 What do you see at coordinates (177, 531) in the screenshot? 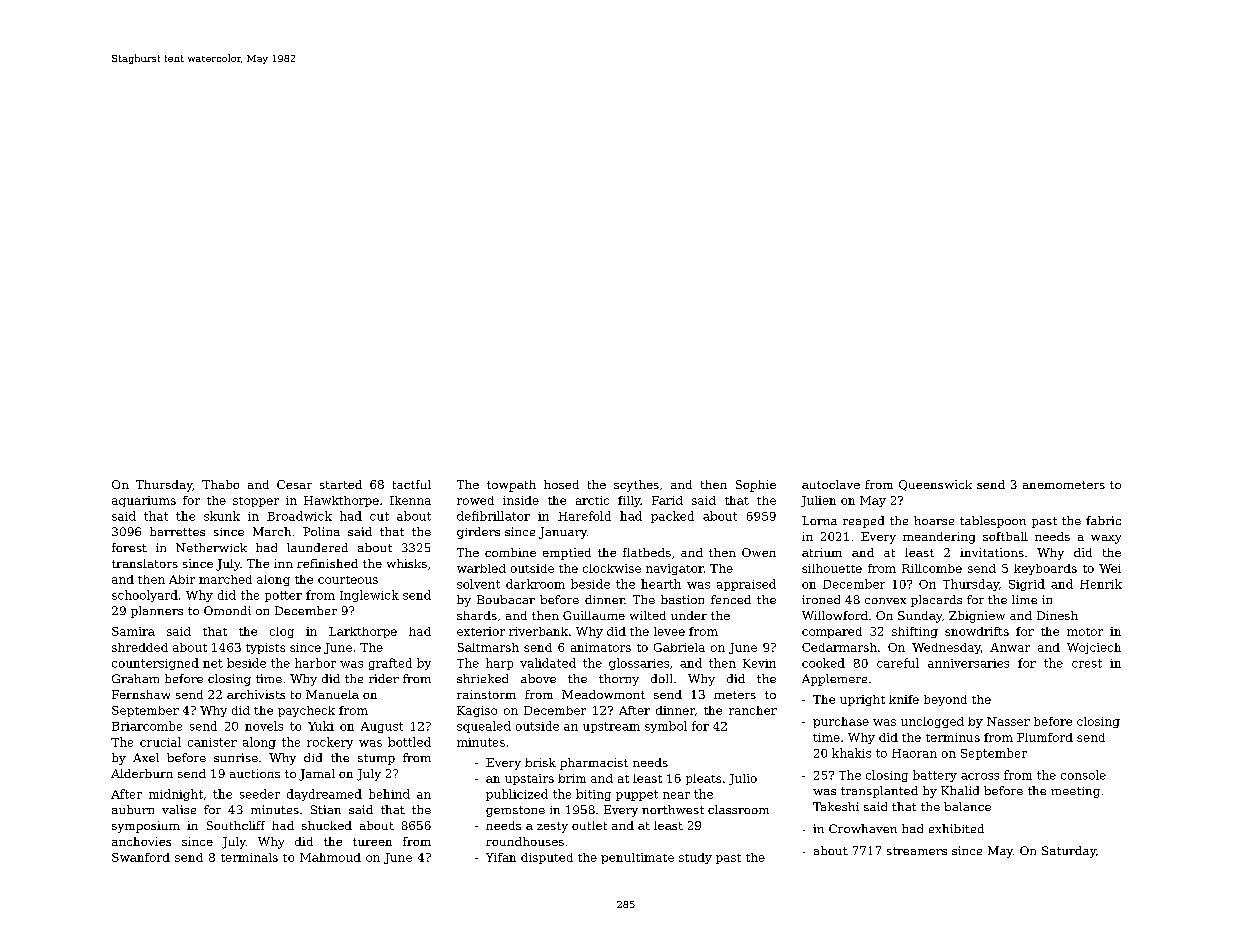
I see `barrettes` at bounding box center [177, 531].
